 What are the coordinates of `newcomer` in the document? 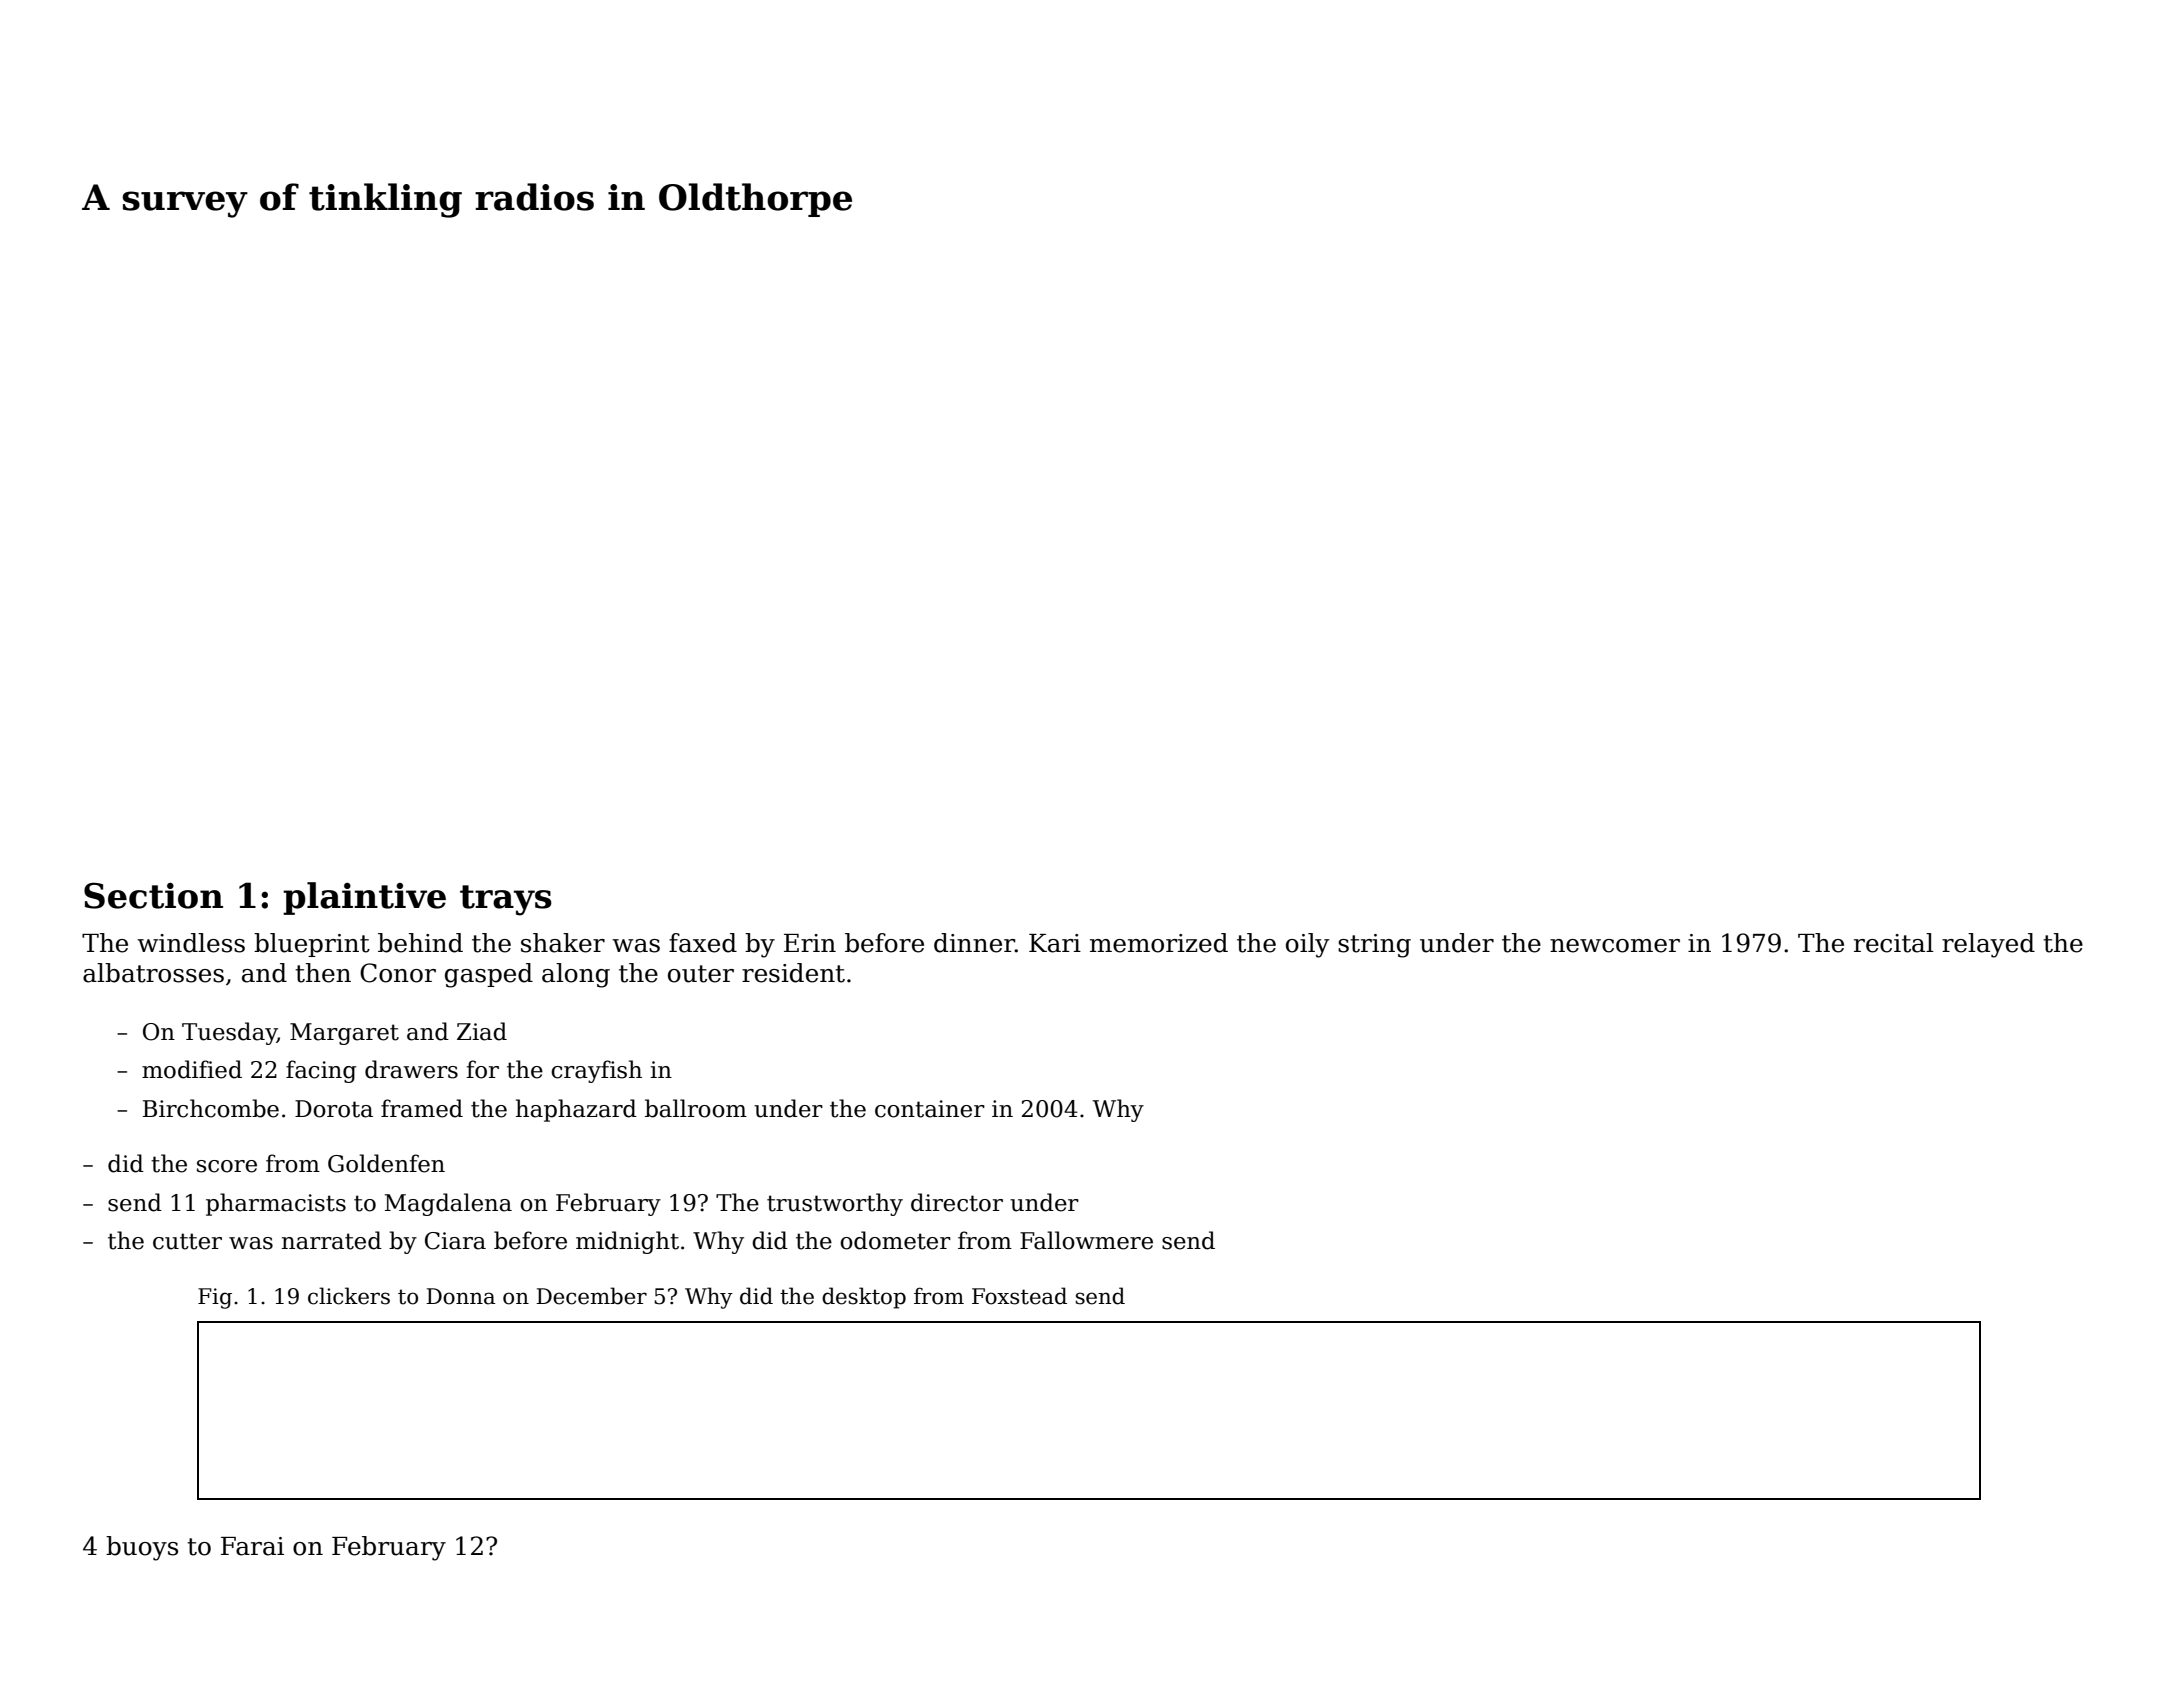 It's located at (1615, 946).
